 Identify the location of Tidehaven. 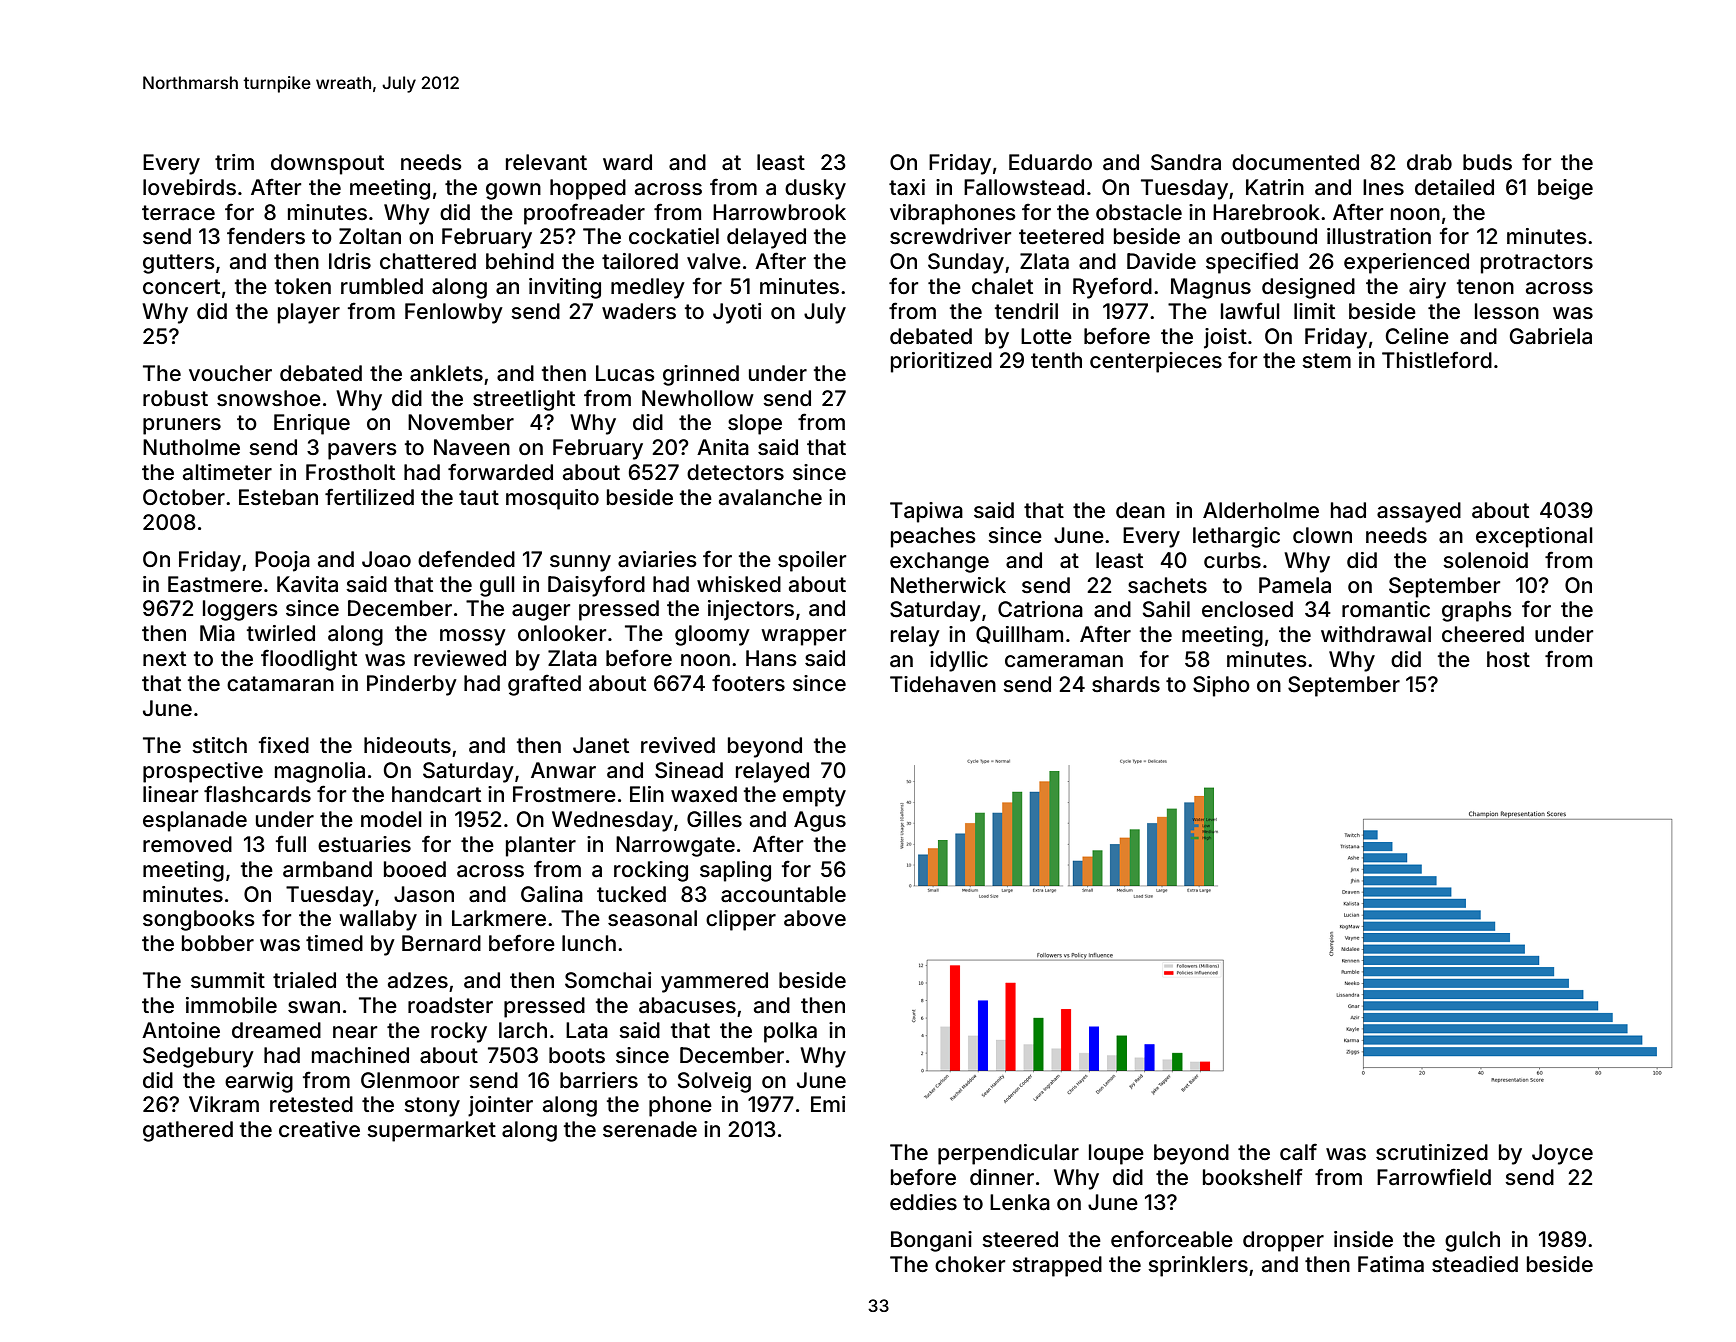
(943, 684).
